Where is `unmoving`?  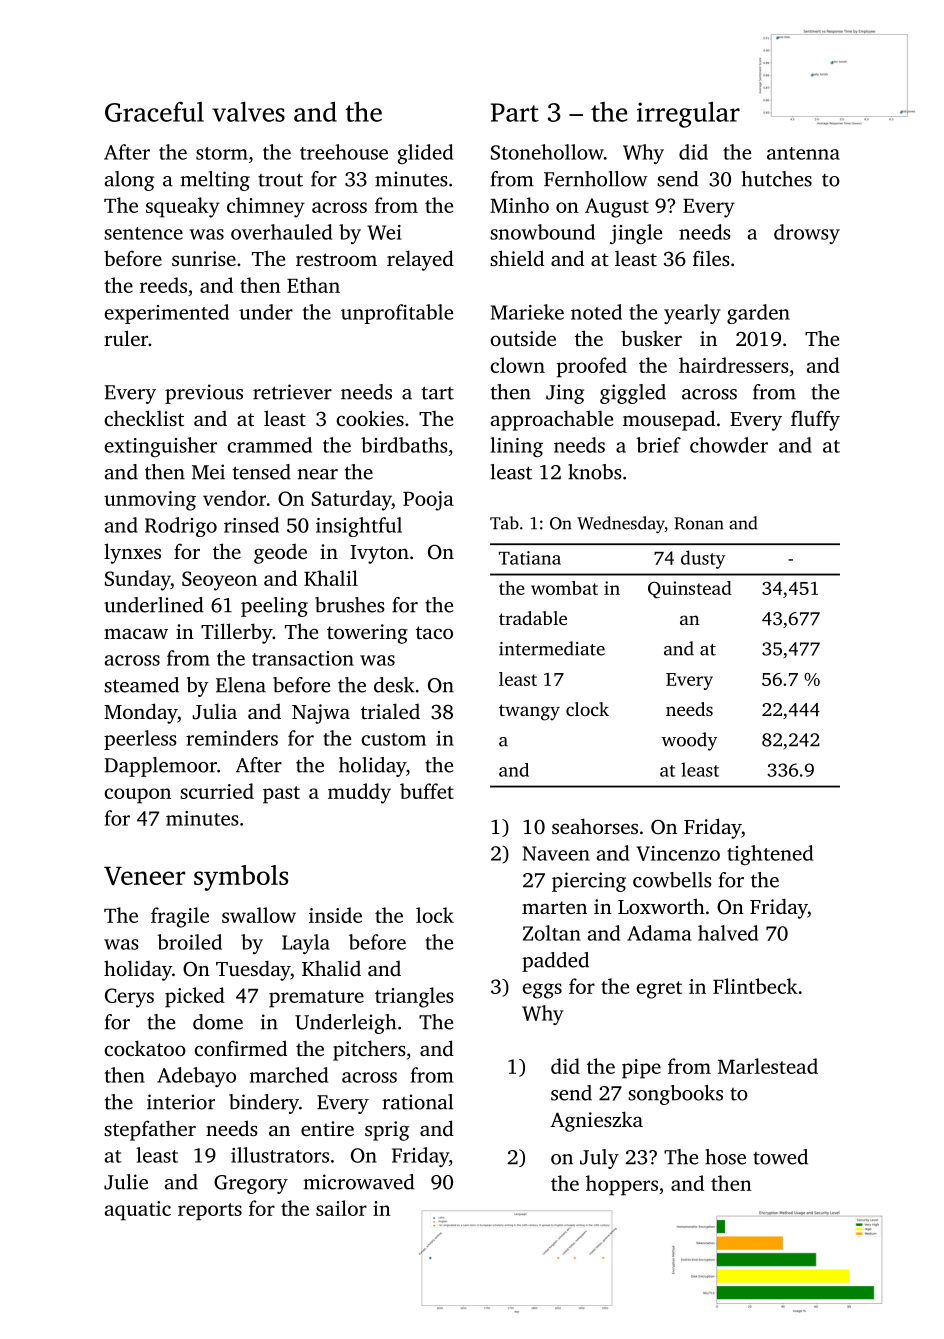
unmoving is located at coordinates (150, 501).
